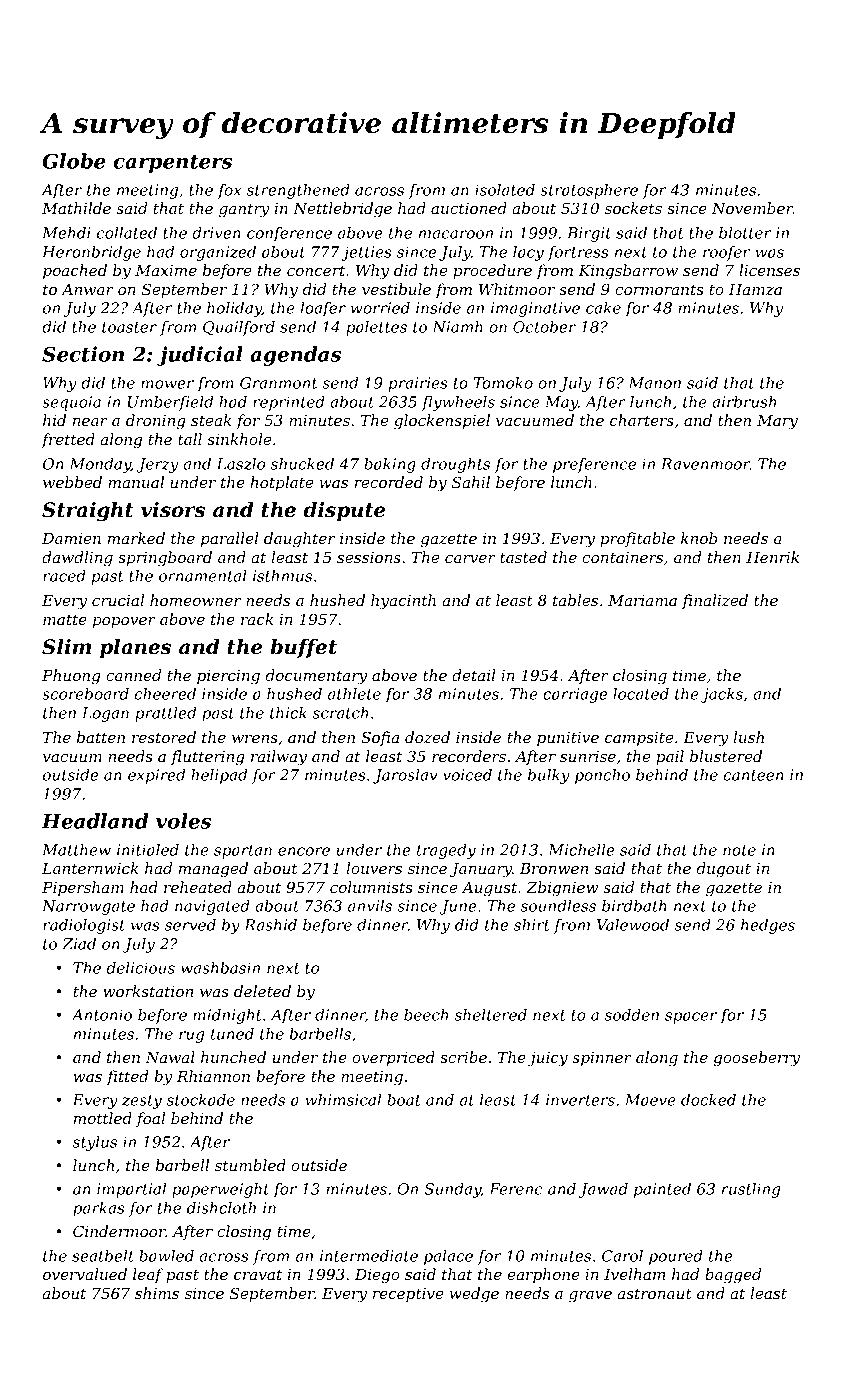  Describe the element at coordinates (148, 850) in the page. I see `initialed` at that location.
